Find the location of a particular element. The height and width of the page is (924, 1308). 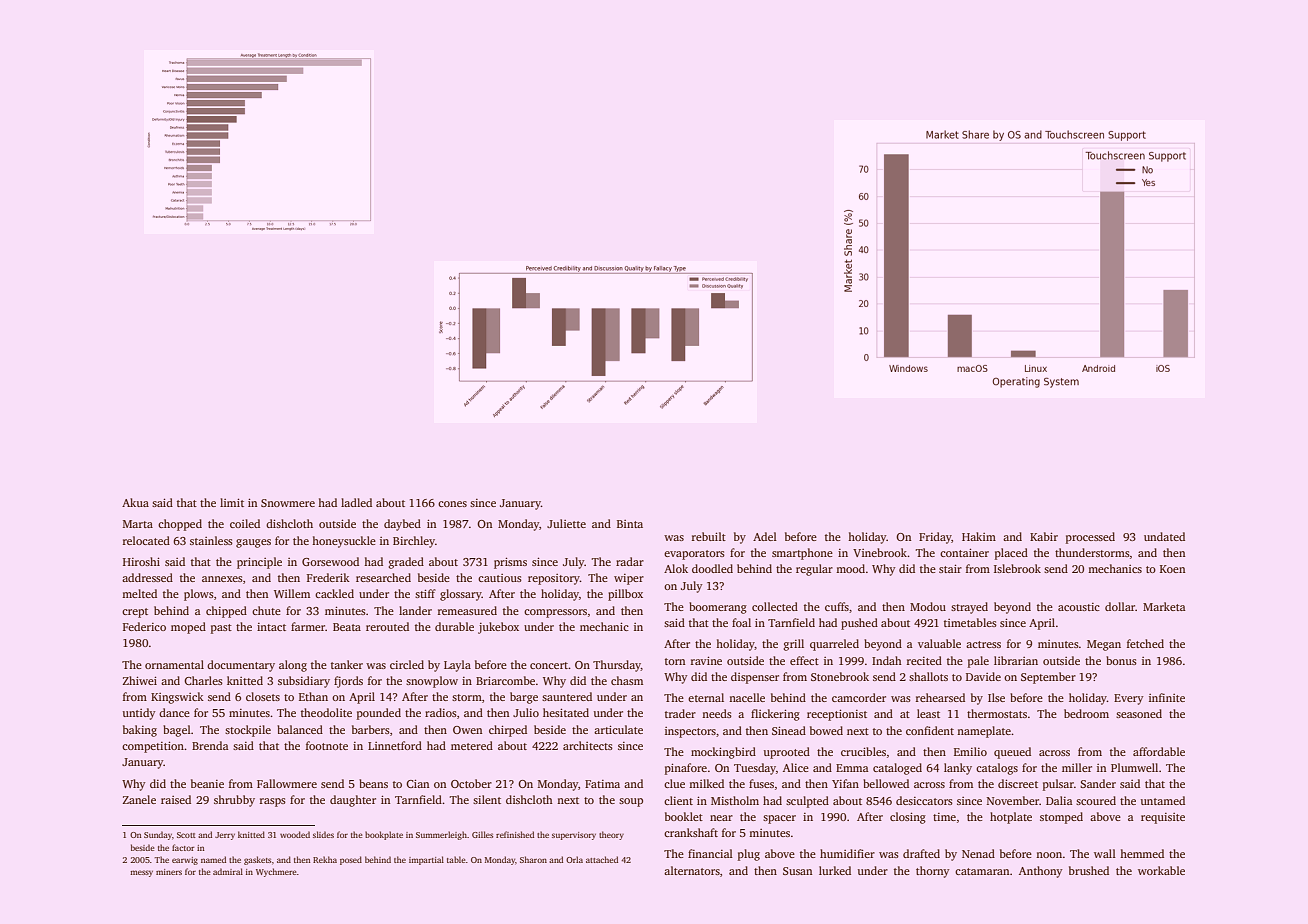

Islebrook is located at coordinates (1017, 568).
